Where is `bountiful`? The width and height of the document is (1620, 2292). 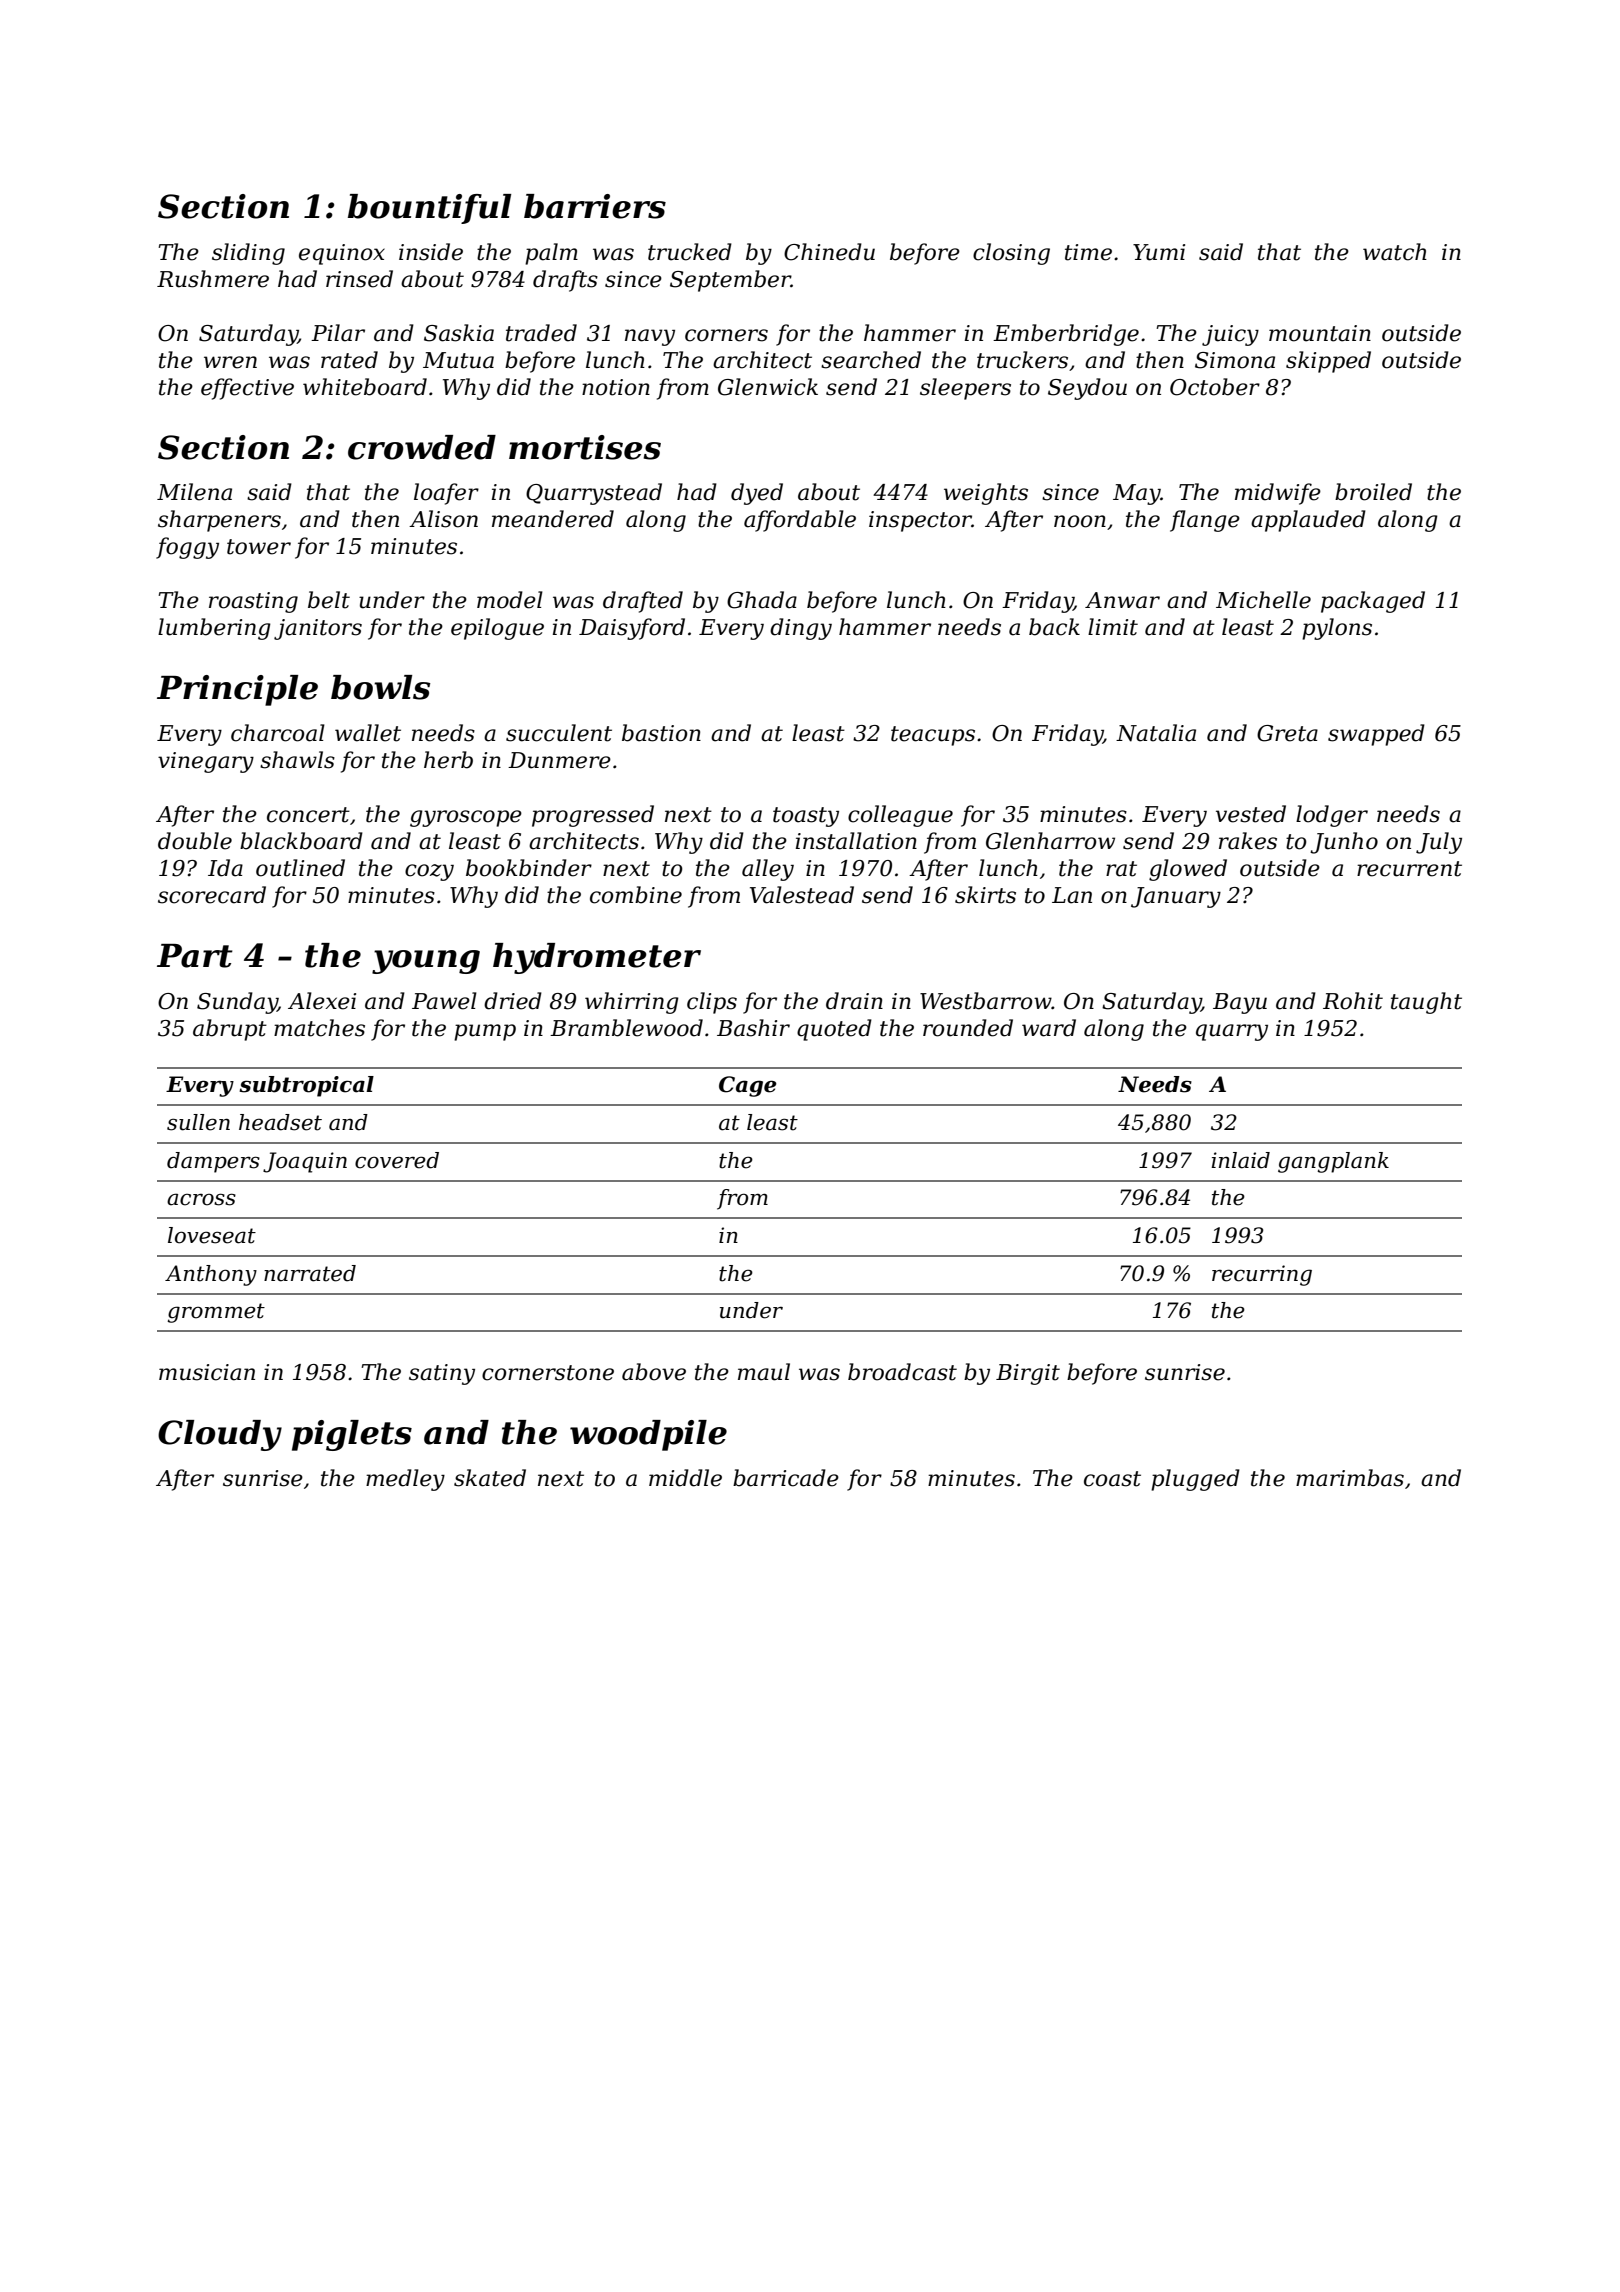
bountiful is located at coordinates (429, 209).
